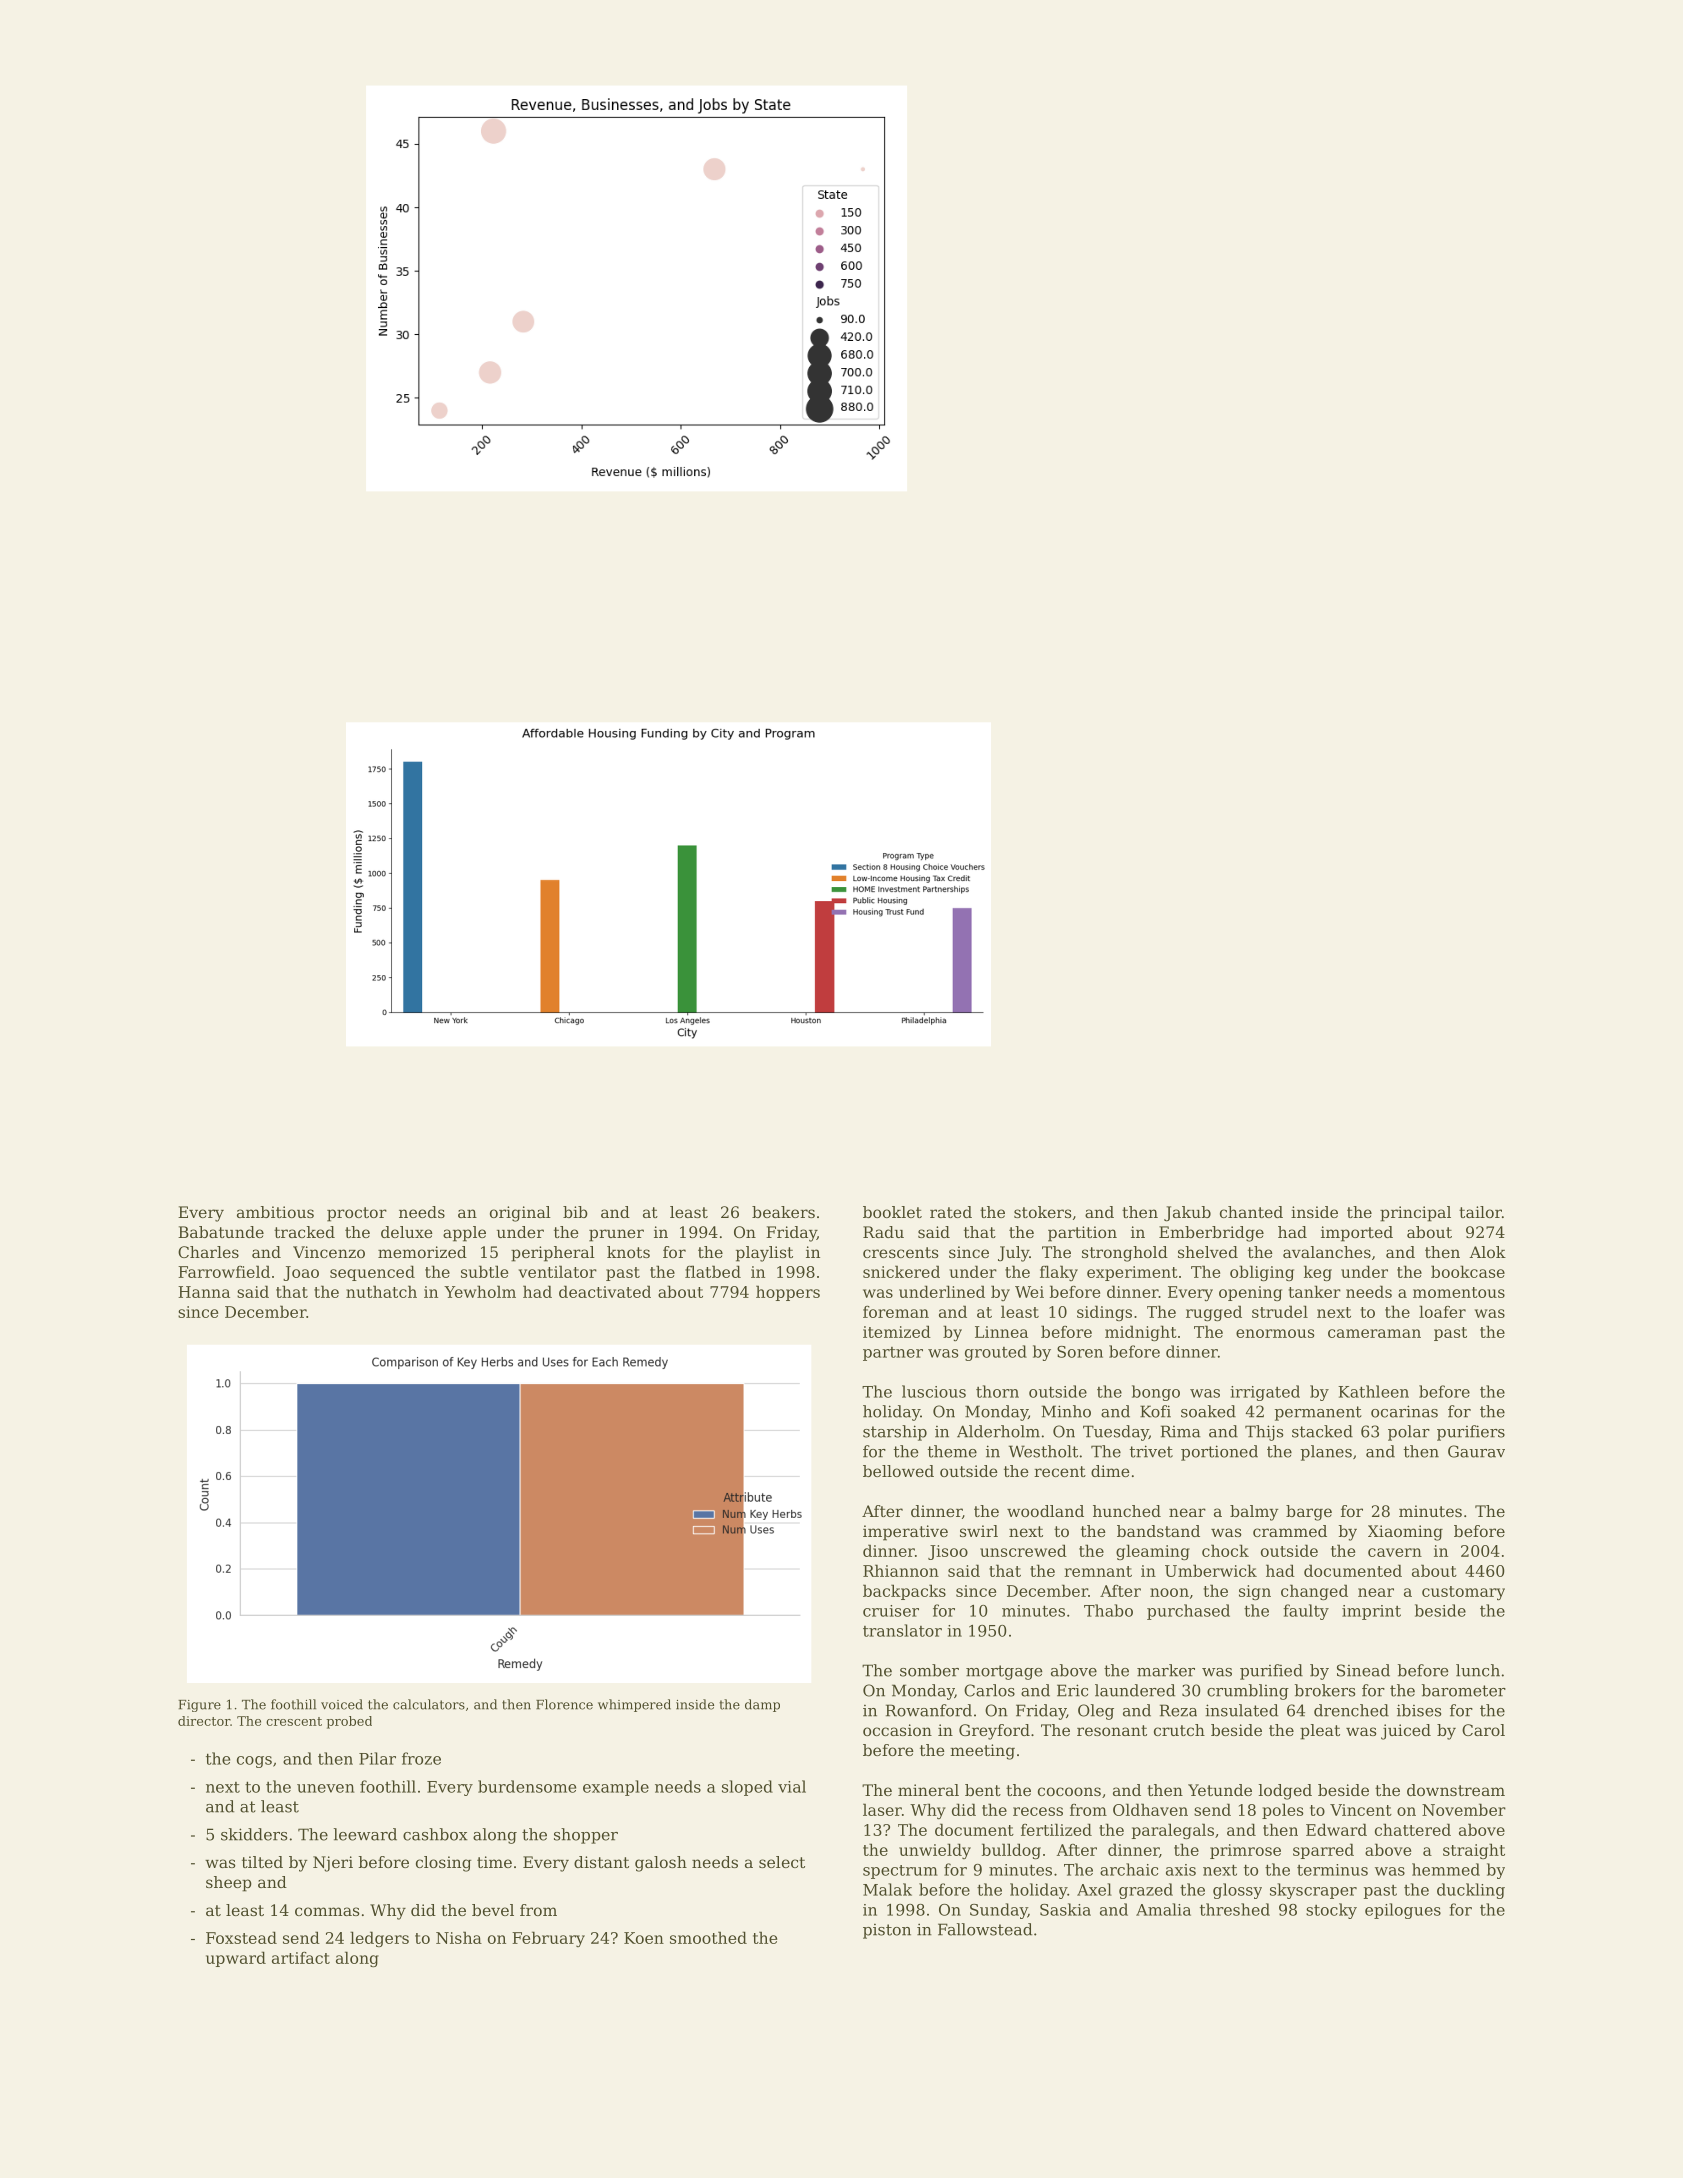 The height and width of the document is (2178, 1683). I want to click on Carlos, so click(989, 1690).
